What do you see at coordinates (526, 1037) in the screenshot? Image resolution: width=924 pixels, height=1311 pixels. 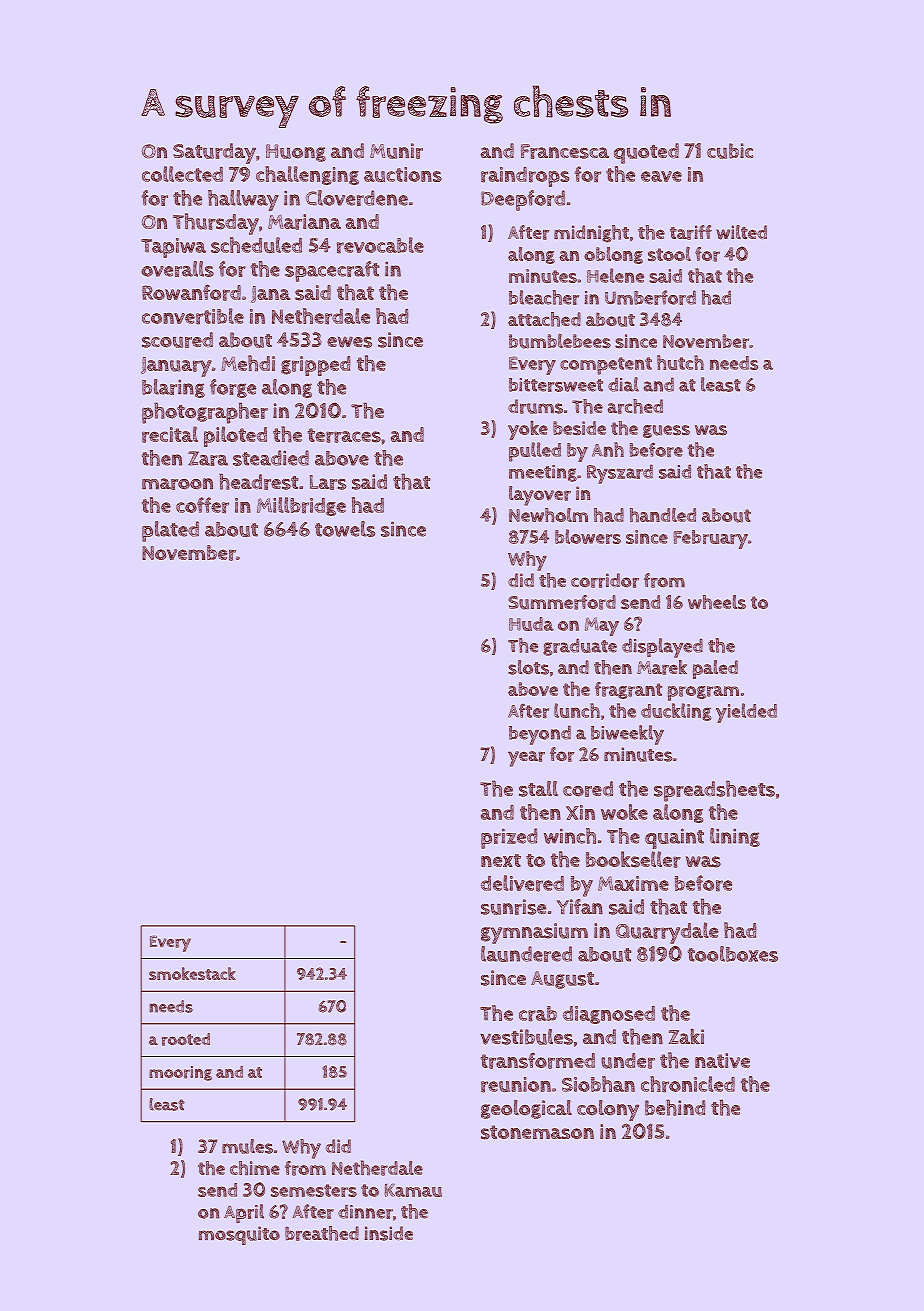 I see `vestibules` at bounding box center [526, 1037].
